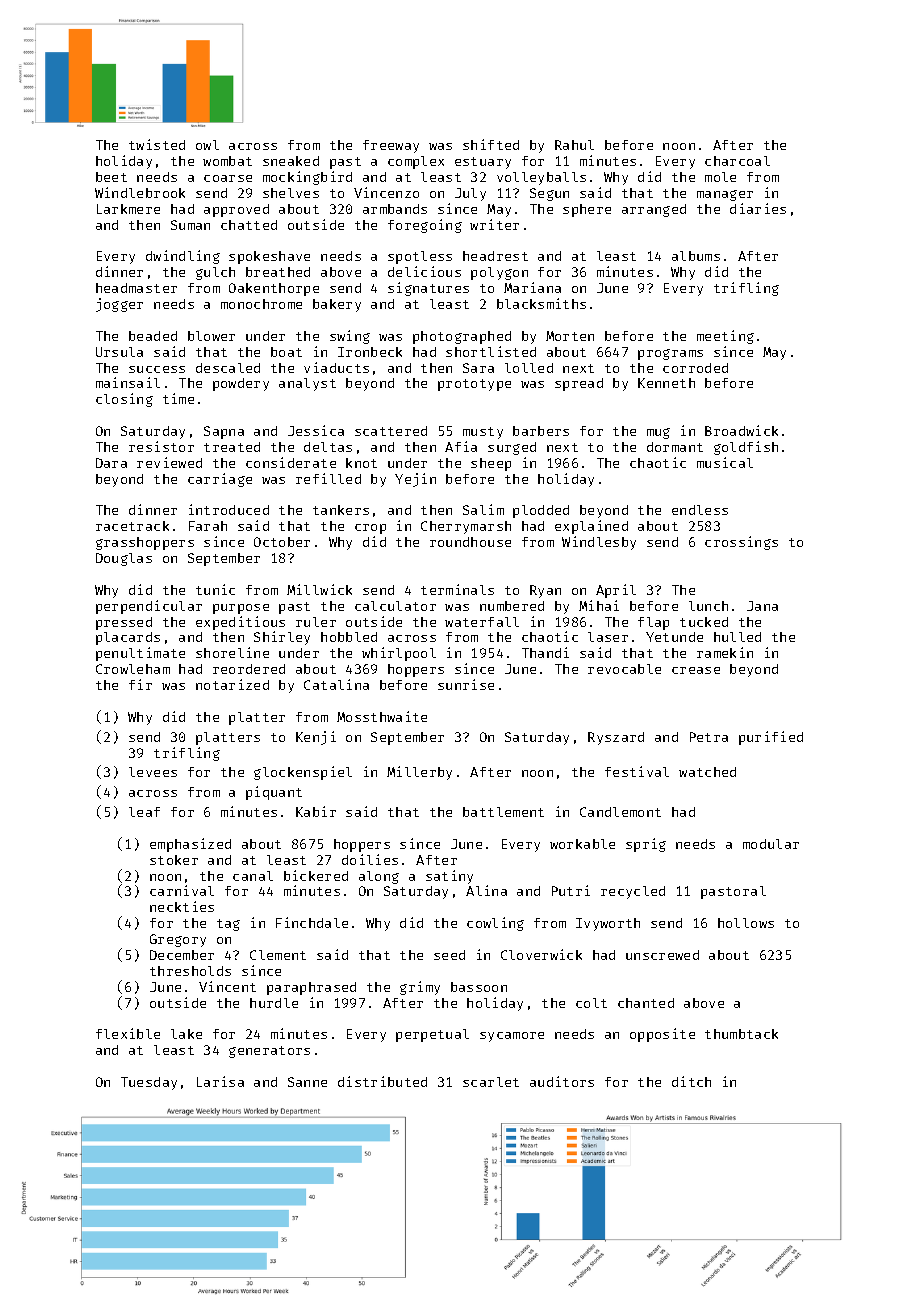  What do you see at coordinates (169, 462) in the screenshot?
I see `reviewed` at bounding box center [169, 462].
